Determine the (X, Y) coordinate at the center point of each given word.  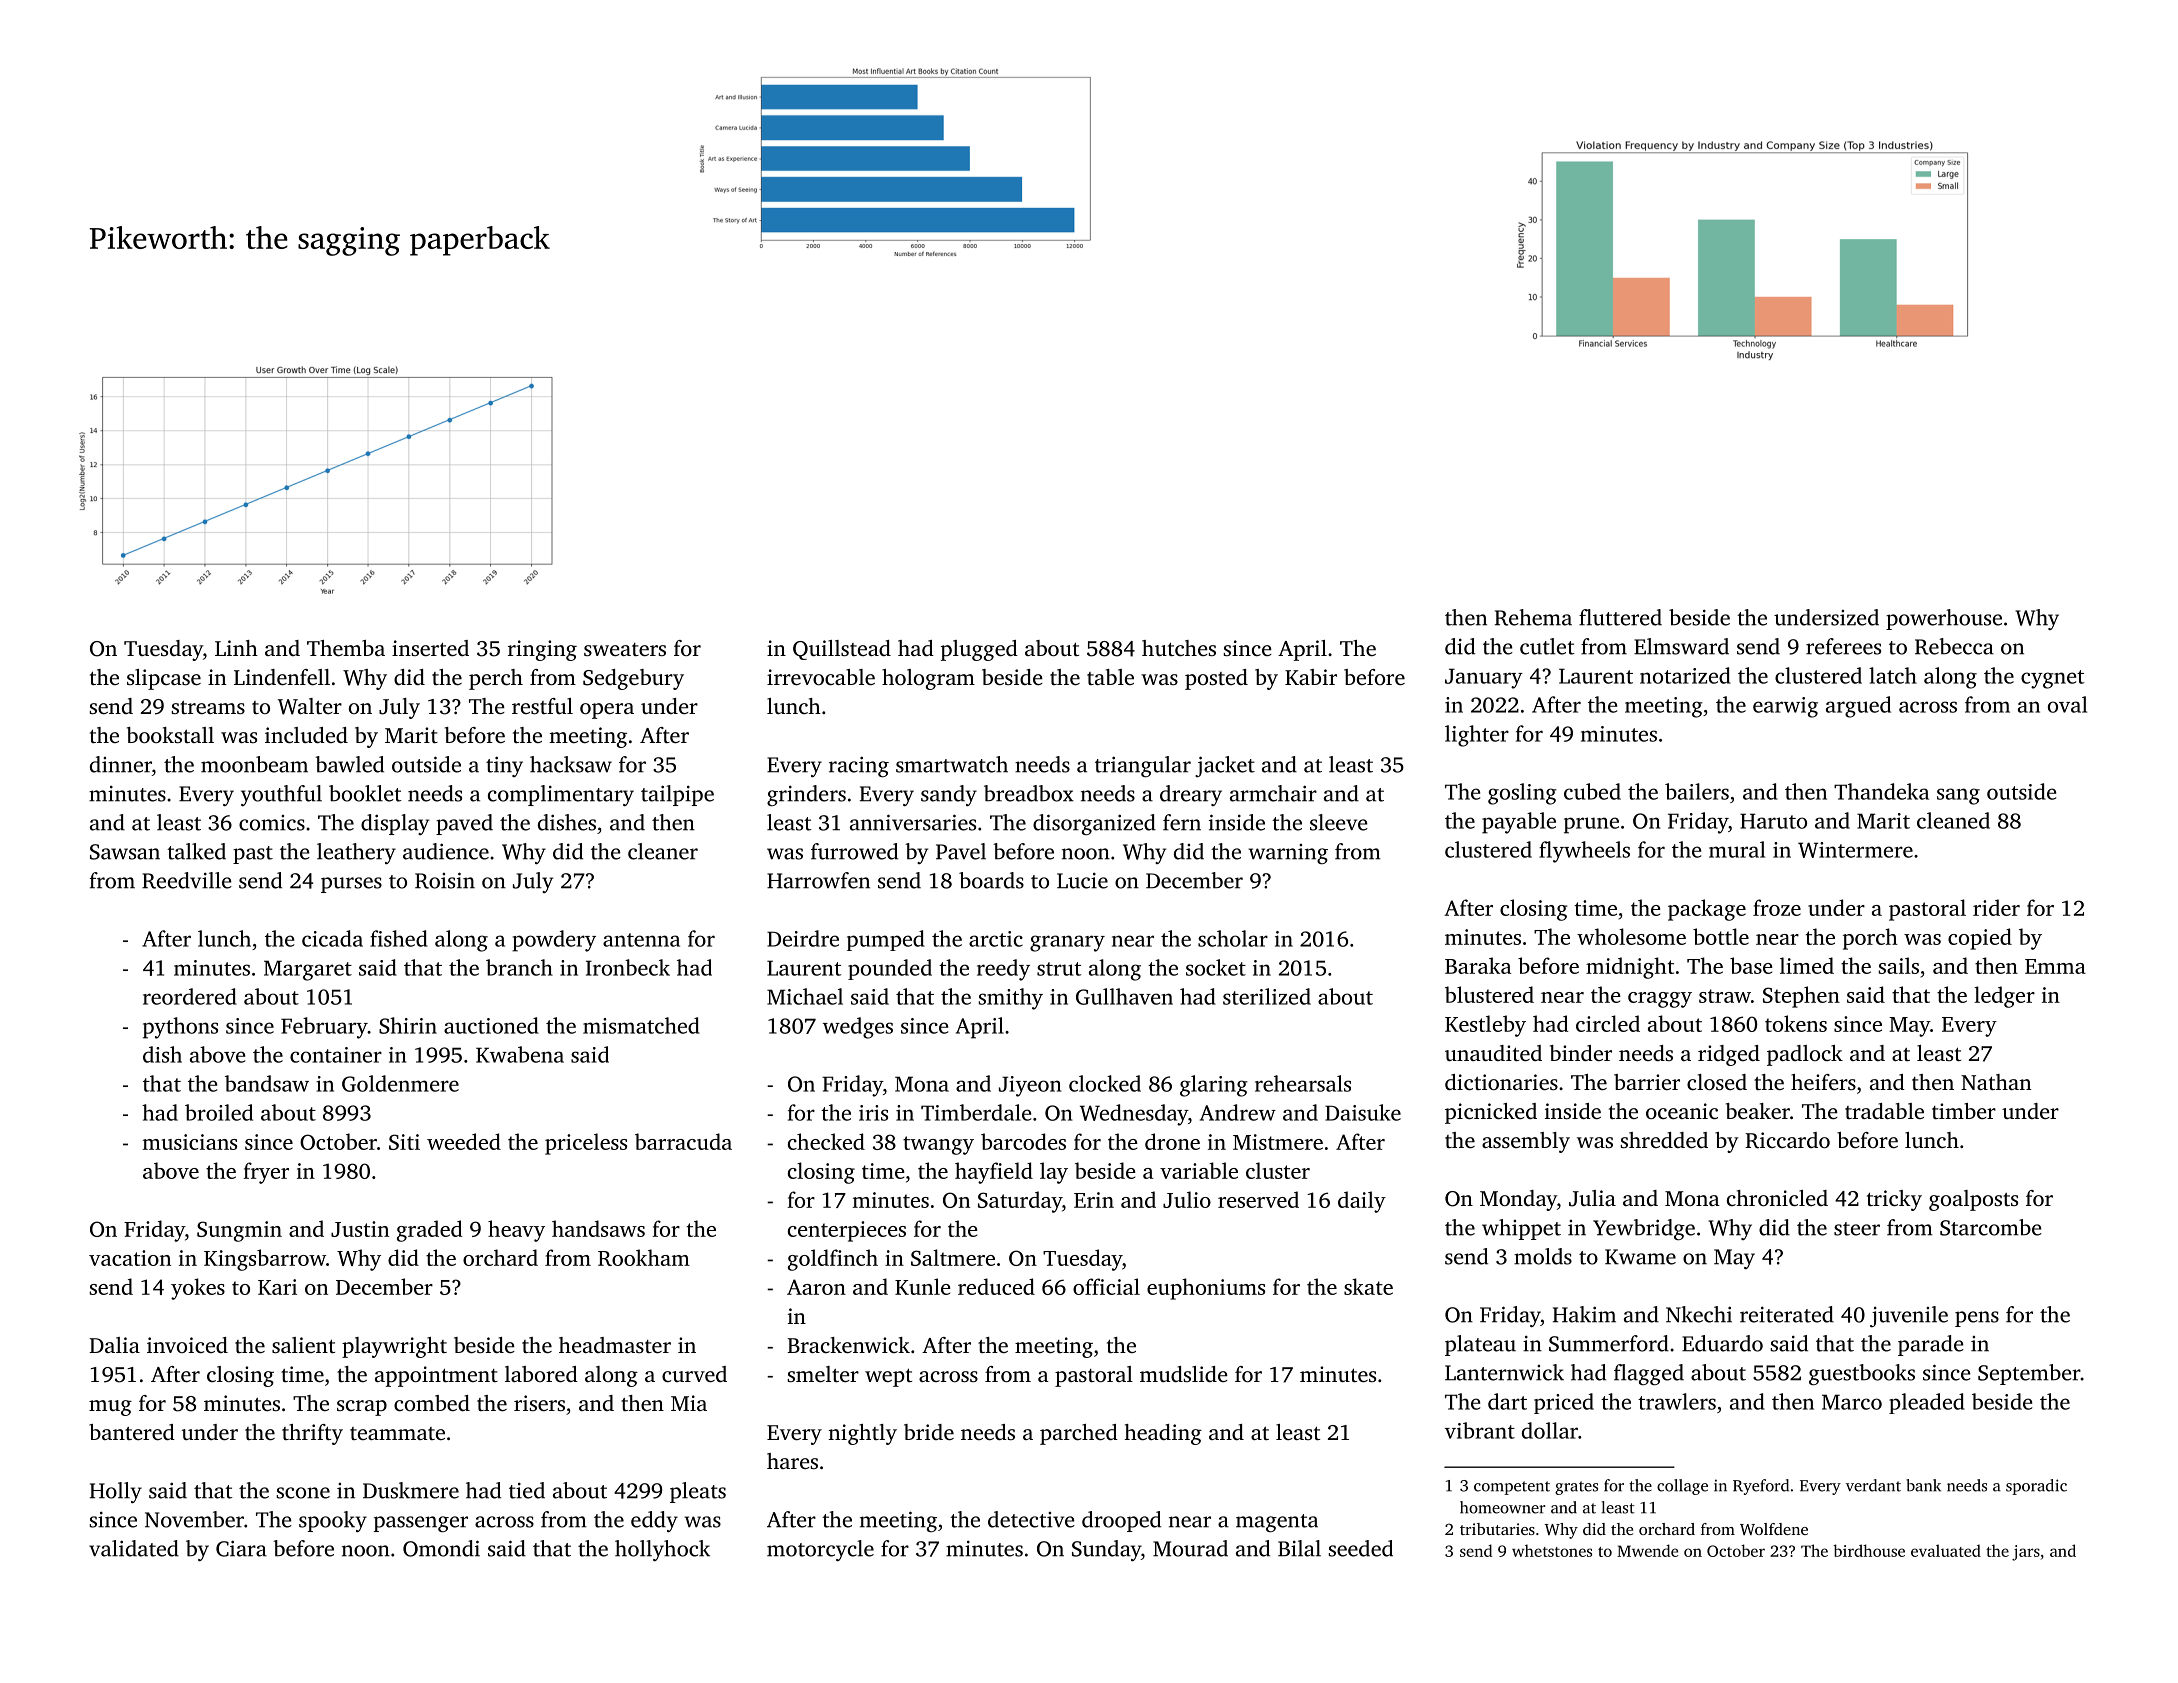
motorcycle (820, 1550)
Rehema (1533, 617)
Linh (236, 648)
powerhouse (1944, 619)
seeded (1360, 1548)
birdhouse (1869, 1550)
